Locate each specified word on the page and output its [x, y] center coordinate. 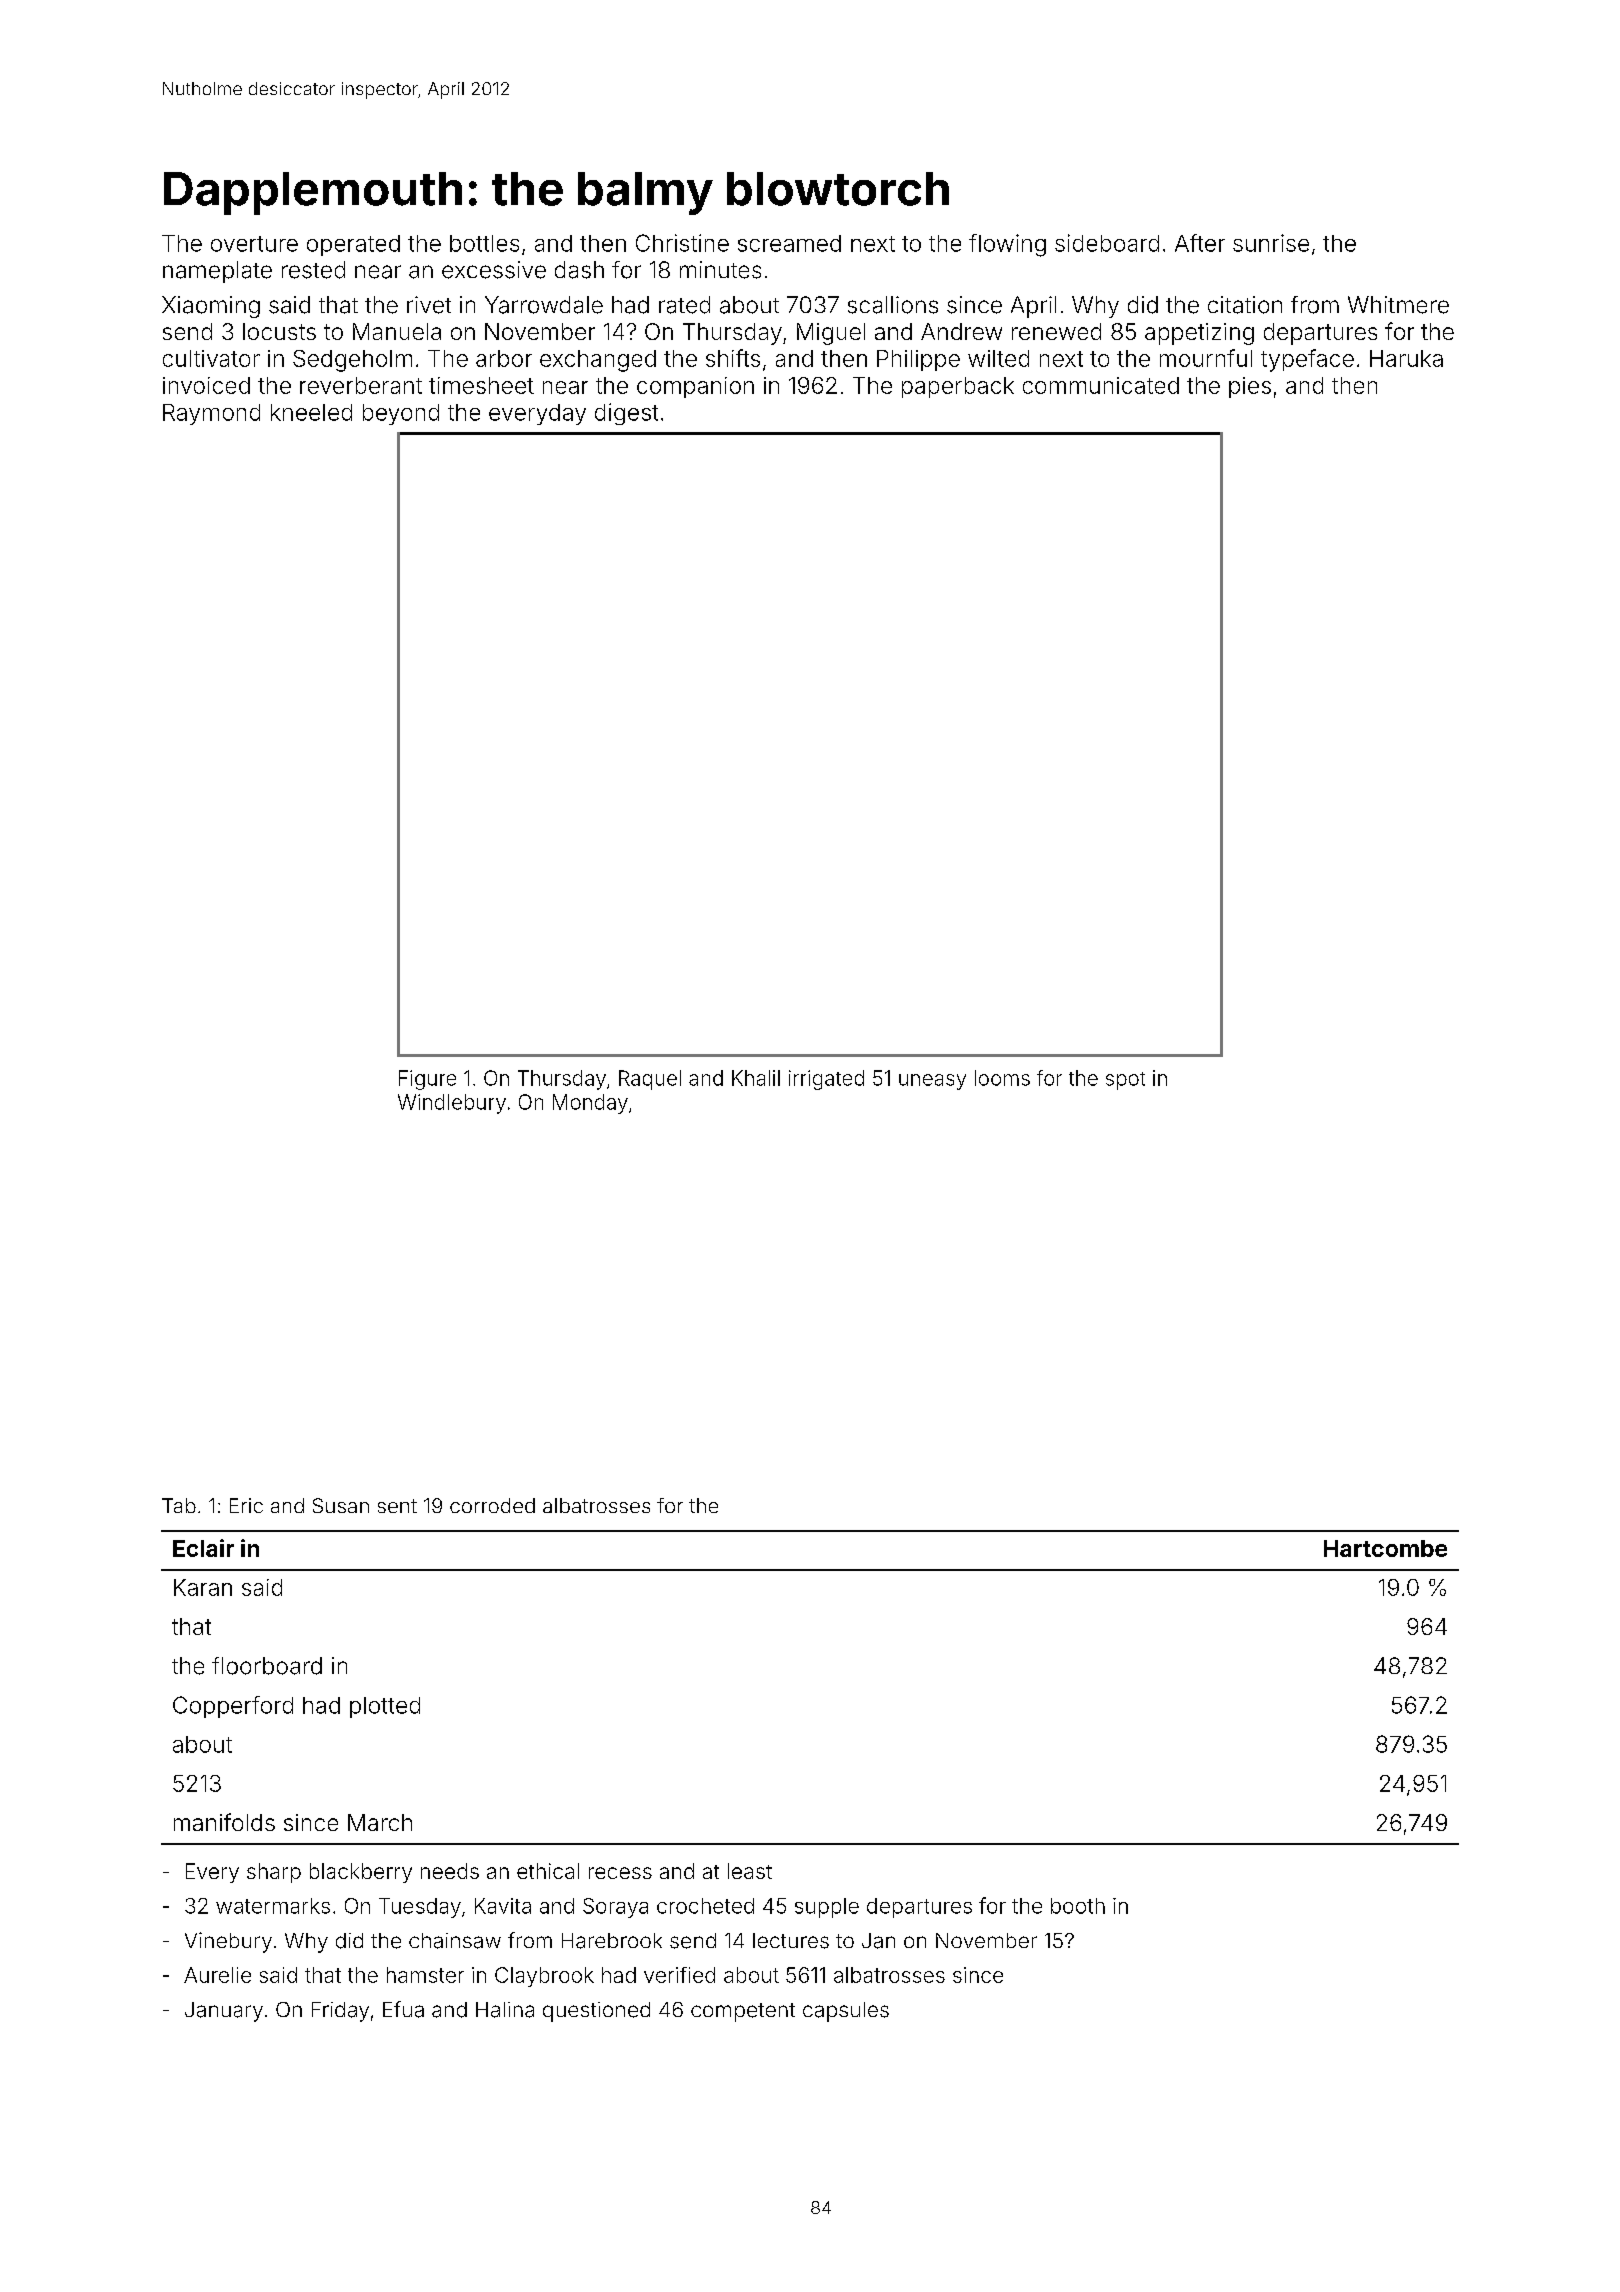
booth [1078, 1906]
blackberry [361, 1873]
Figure [427, 1080]
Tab [179, 1505]
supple [827, 1908]
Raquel [650, 1080]
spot [1125, 1081]
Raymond [211, 414]
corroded [492, 1505]
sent [397, 1506]
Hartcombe [1385, 1548]
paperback [958, 387]
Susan [341, 1505]
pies [1250, 387]
